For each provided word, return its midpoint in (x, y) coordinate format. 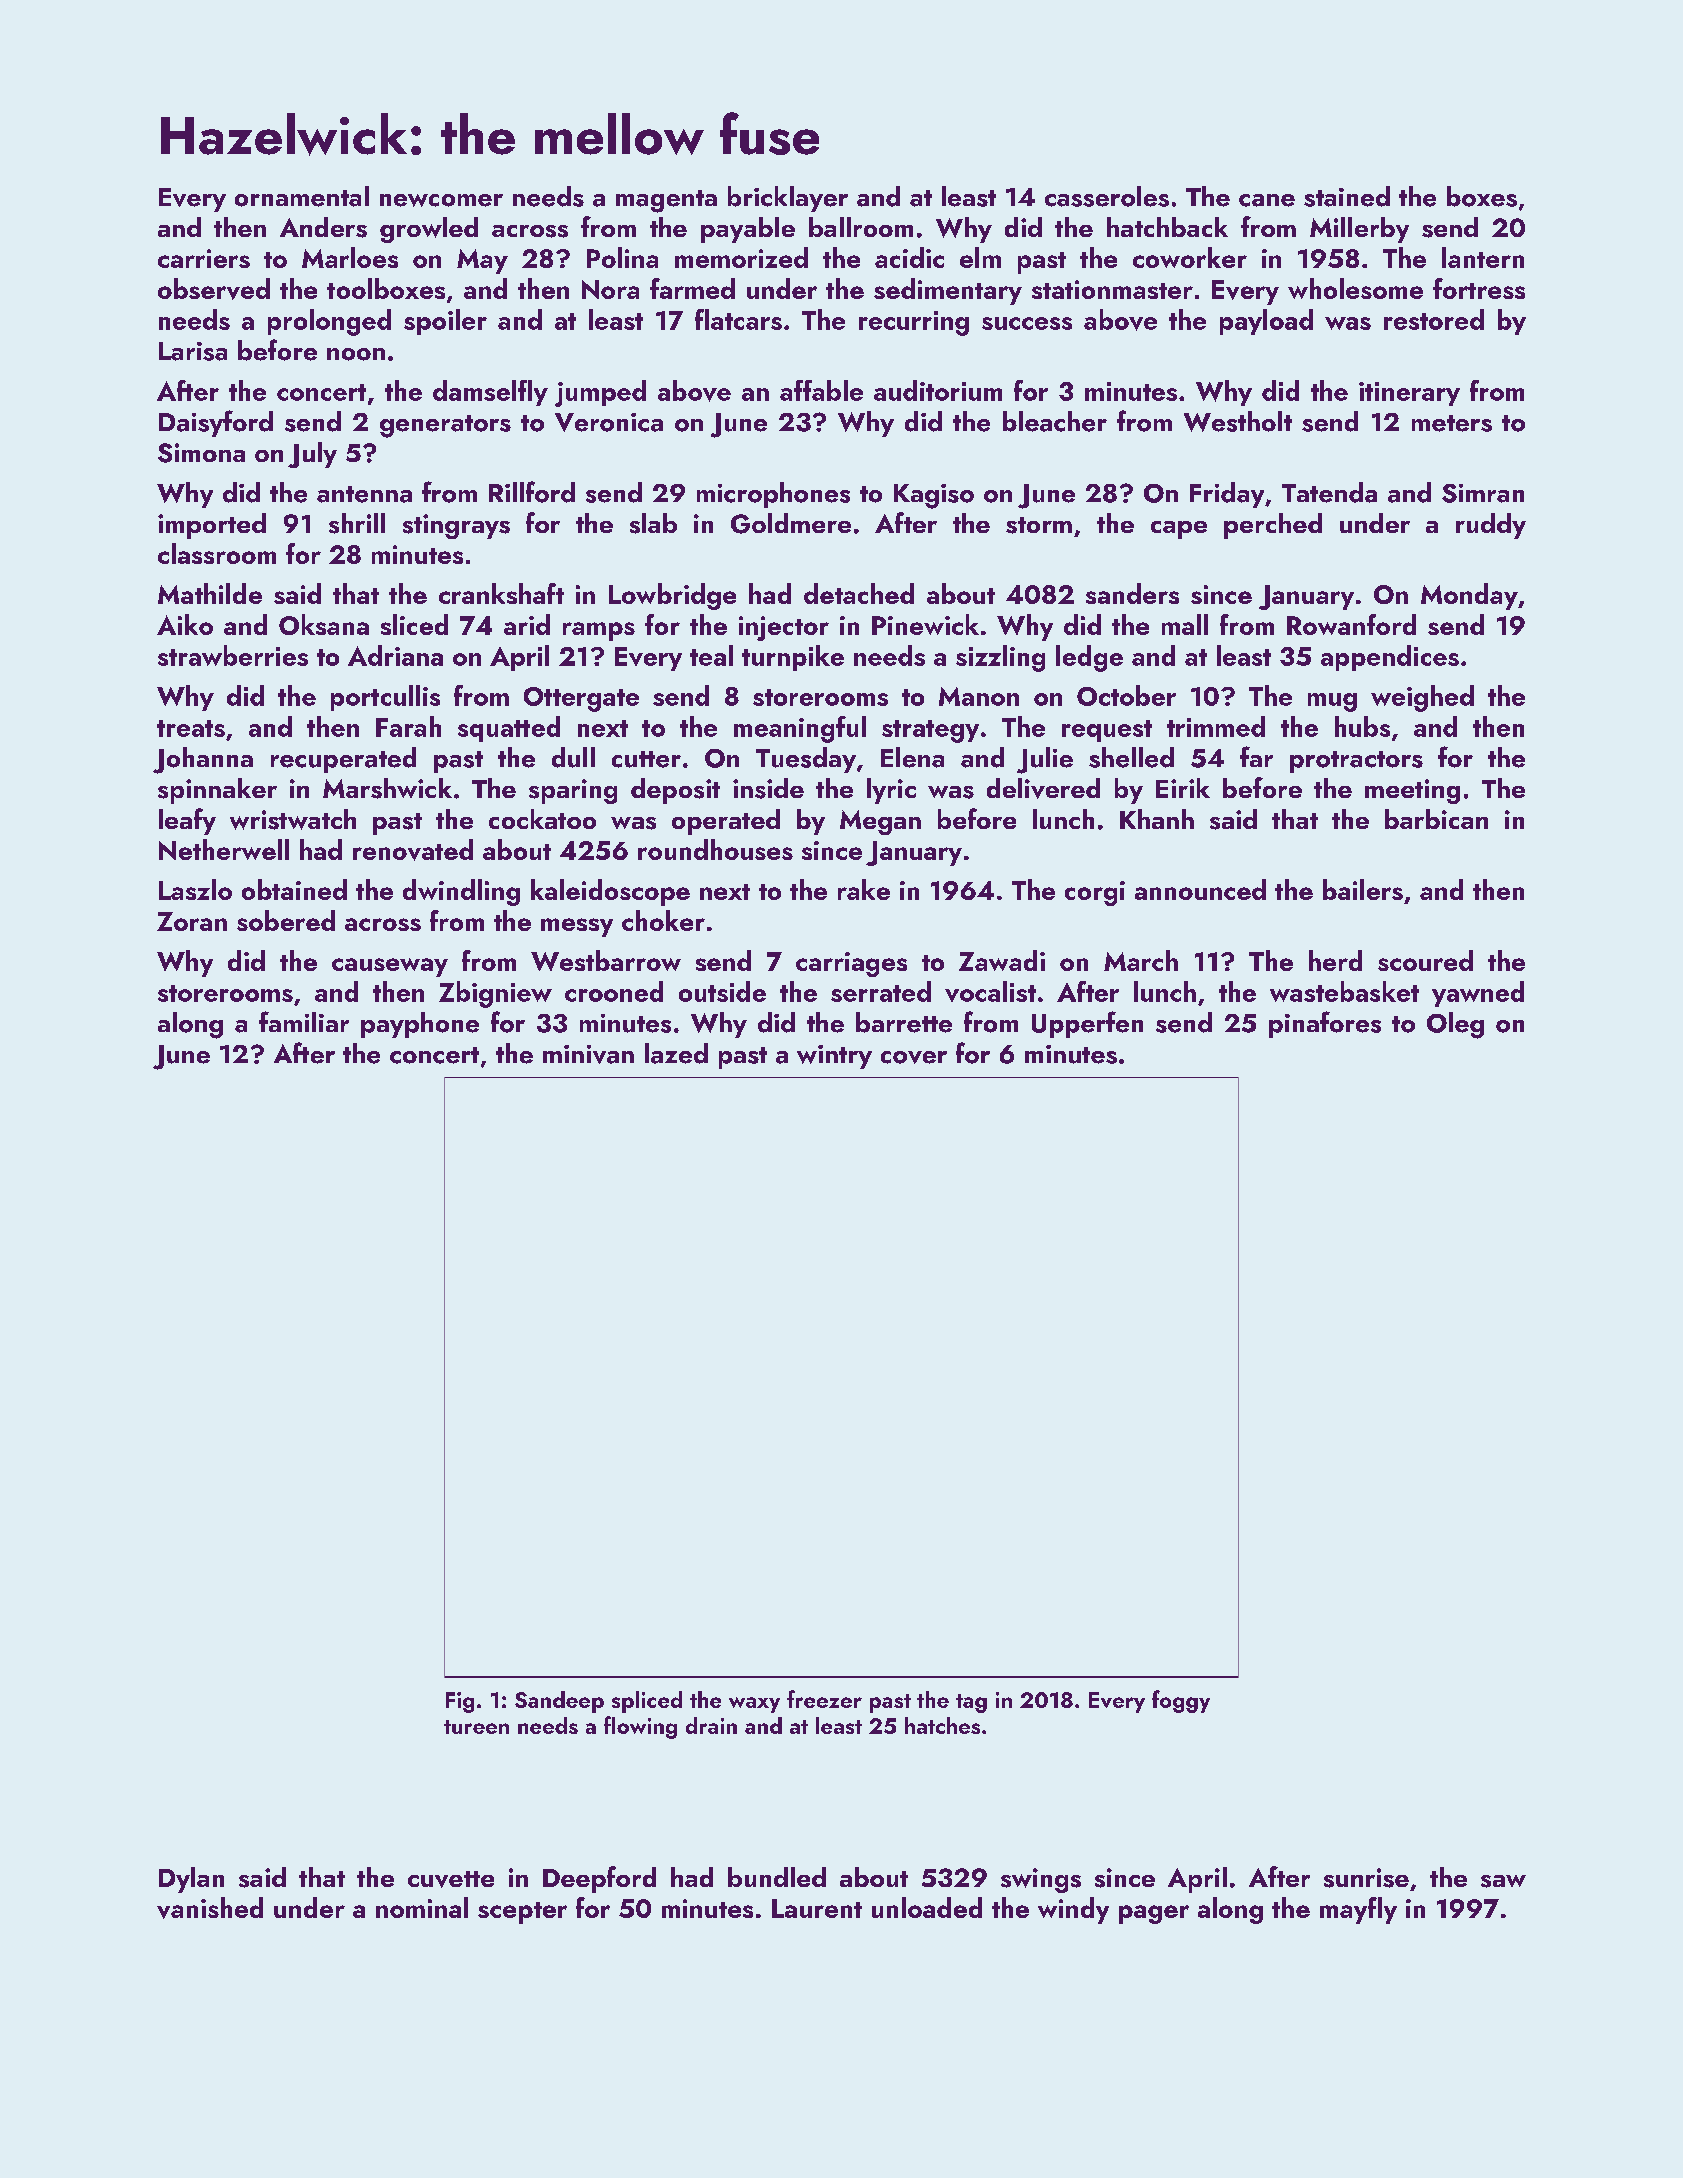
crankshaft (501, 593)
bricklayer (788, 199)
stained (1347, 196)
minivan (588, 1054)
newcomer (441, 200)
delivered (1043, 788)
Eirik (1183, 788)
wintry (834, 1057)
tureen (476, 1727)
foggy (1181, 1701)
